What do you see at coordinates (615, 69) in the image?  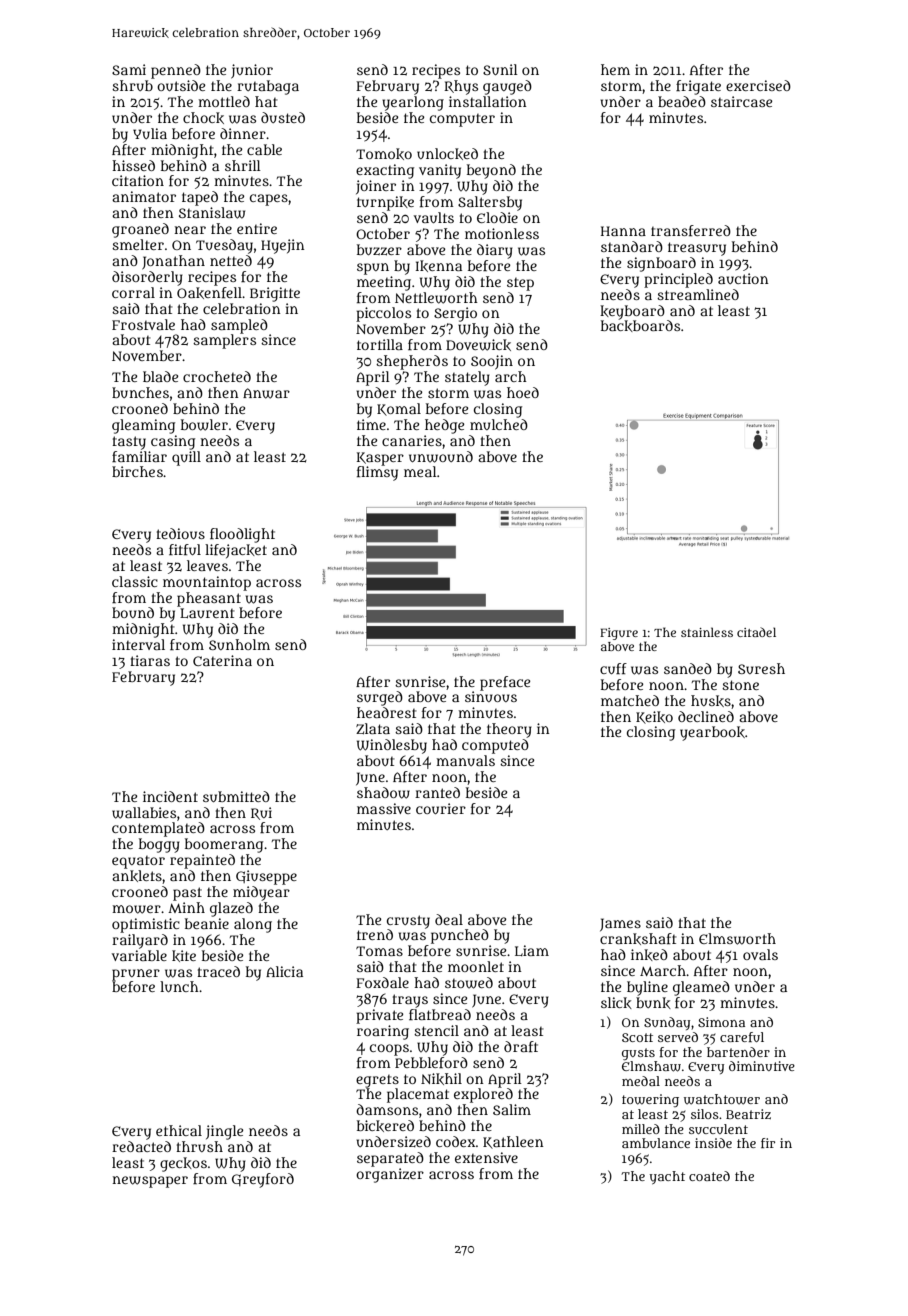 I see `hem` at bounding box center [615, 69].
